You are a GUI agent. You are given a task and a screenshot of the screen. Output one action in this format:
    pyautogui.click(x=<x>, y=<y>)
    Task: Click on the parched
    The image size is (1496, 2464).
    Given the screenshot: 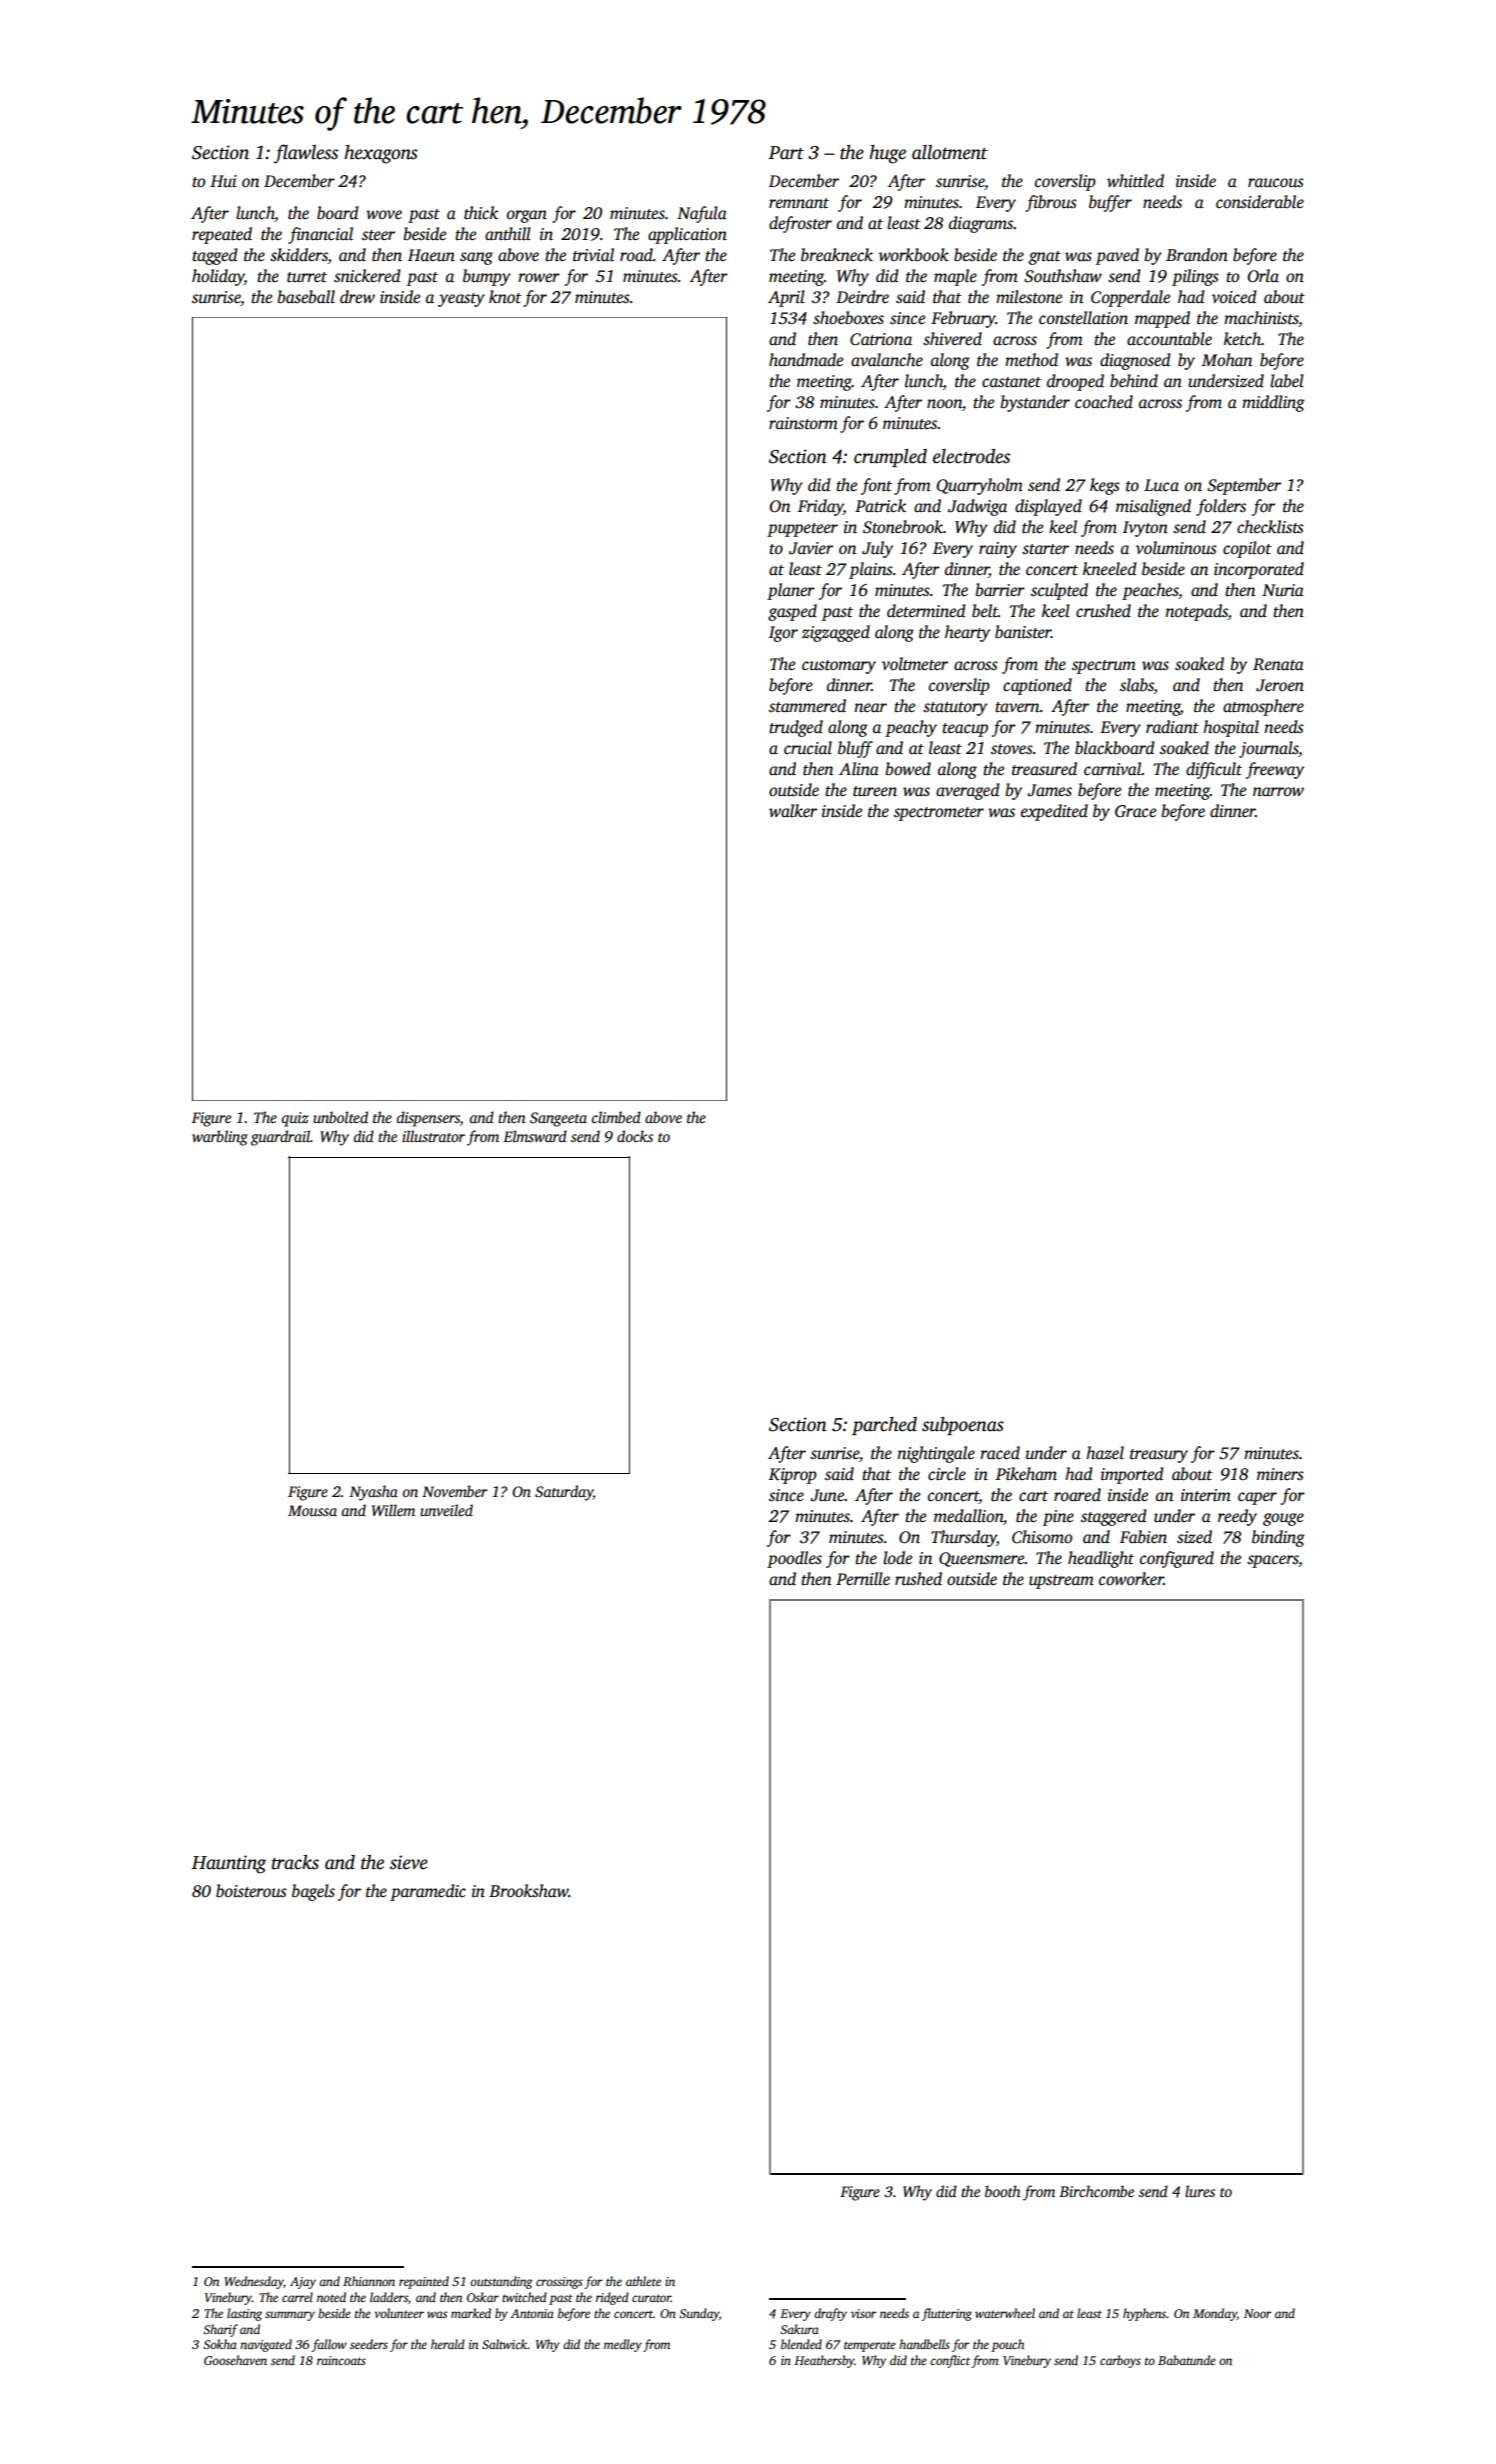 What is the action you would take?
    pyautogui.click(x=884, y=1426)
